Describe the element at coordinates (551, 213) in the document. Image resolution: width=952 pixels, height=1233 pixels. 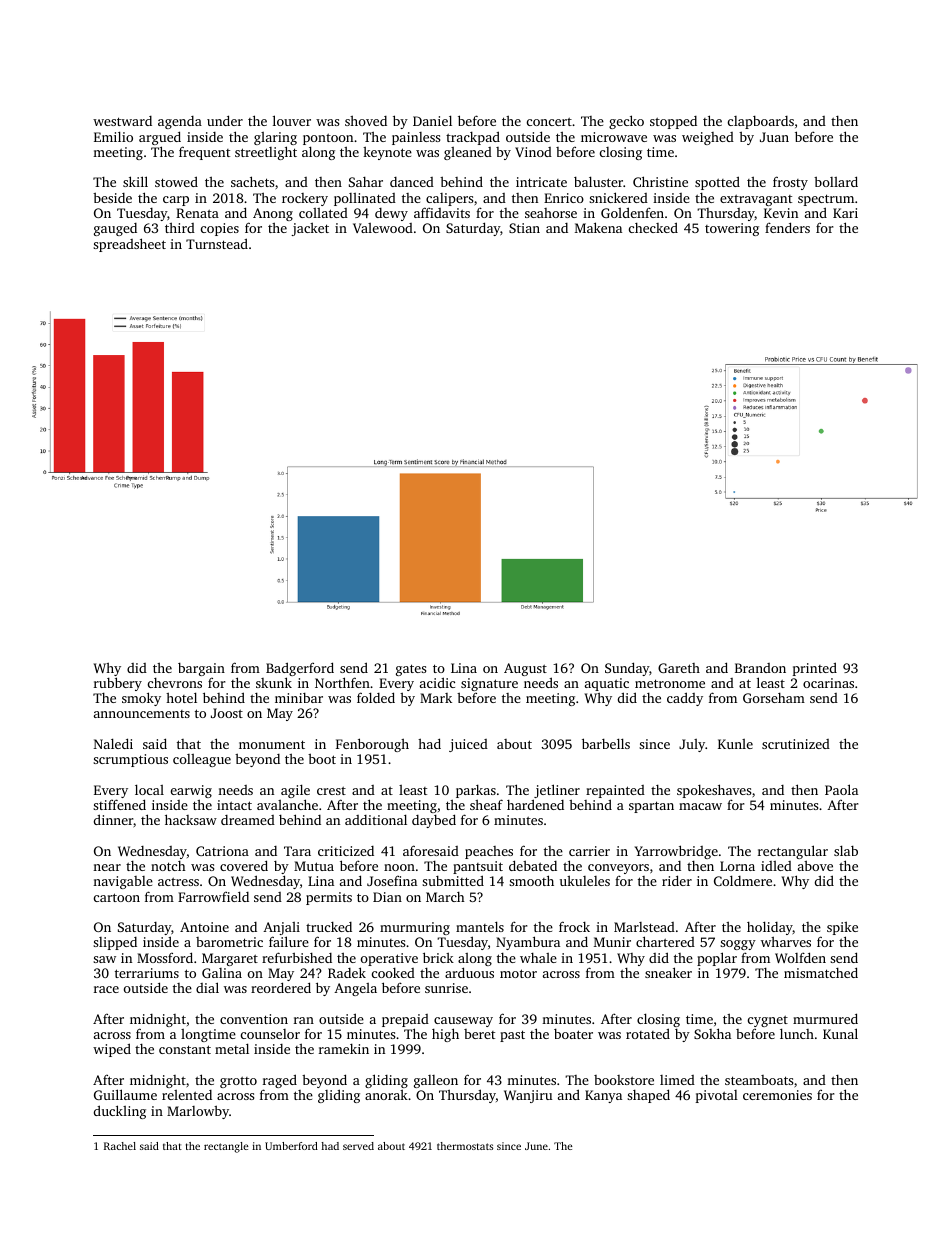
I see `seahorse` at that location.
